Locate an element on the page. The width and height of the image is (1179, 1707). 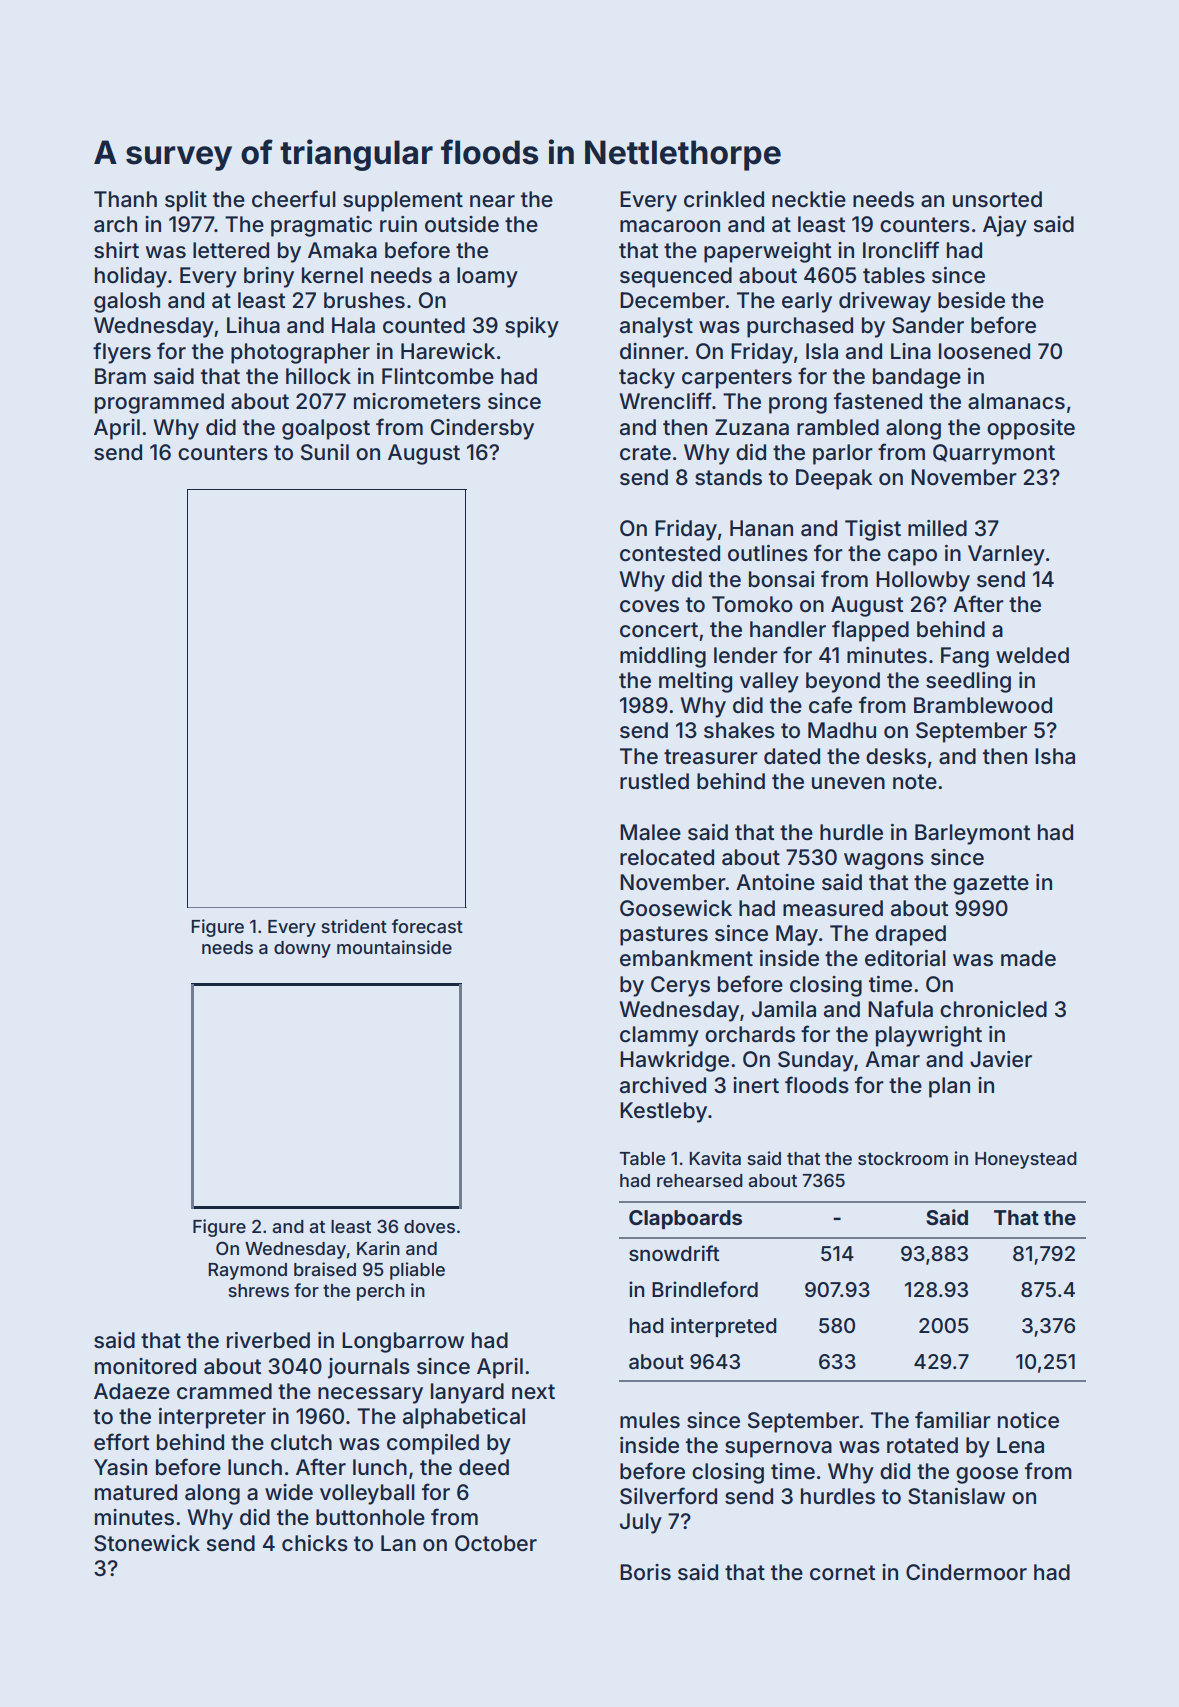
relocated is located at coordinates (667, 857).
